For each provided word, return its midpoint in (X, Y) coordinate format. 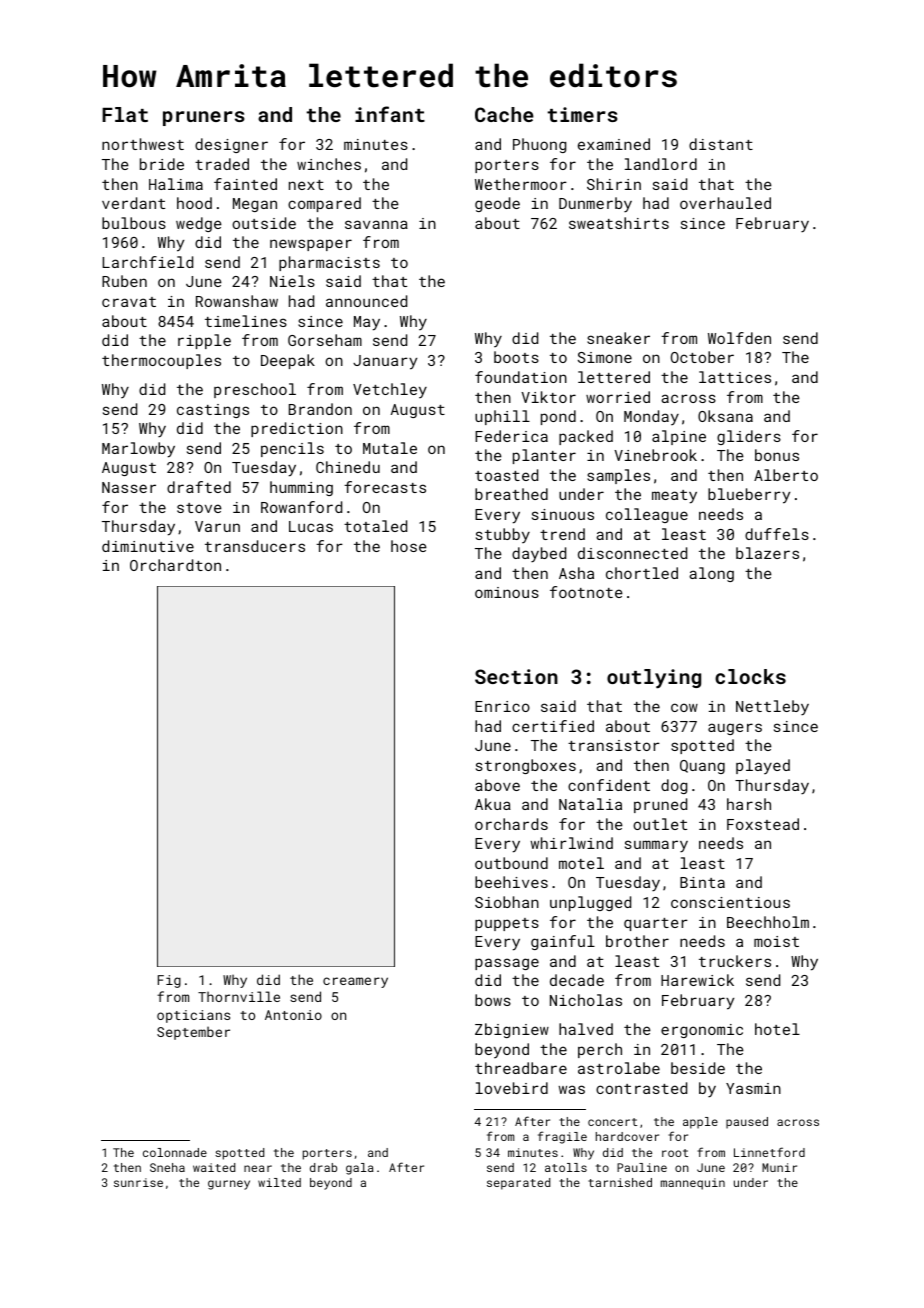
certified (553, 726)
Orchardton (175, 565)
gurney (229, 1185)
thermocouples (161, 361)
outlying (654, 679)
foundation (521, 377)
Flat (125, 114)
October (702, 357)
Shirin (614, 184)
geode (497, 204)
